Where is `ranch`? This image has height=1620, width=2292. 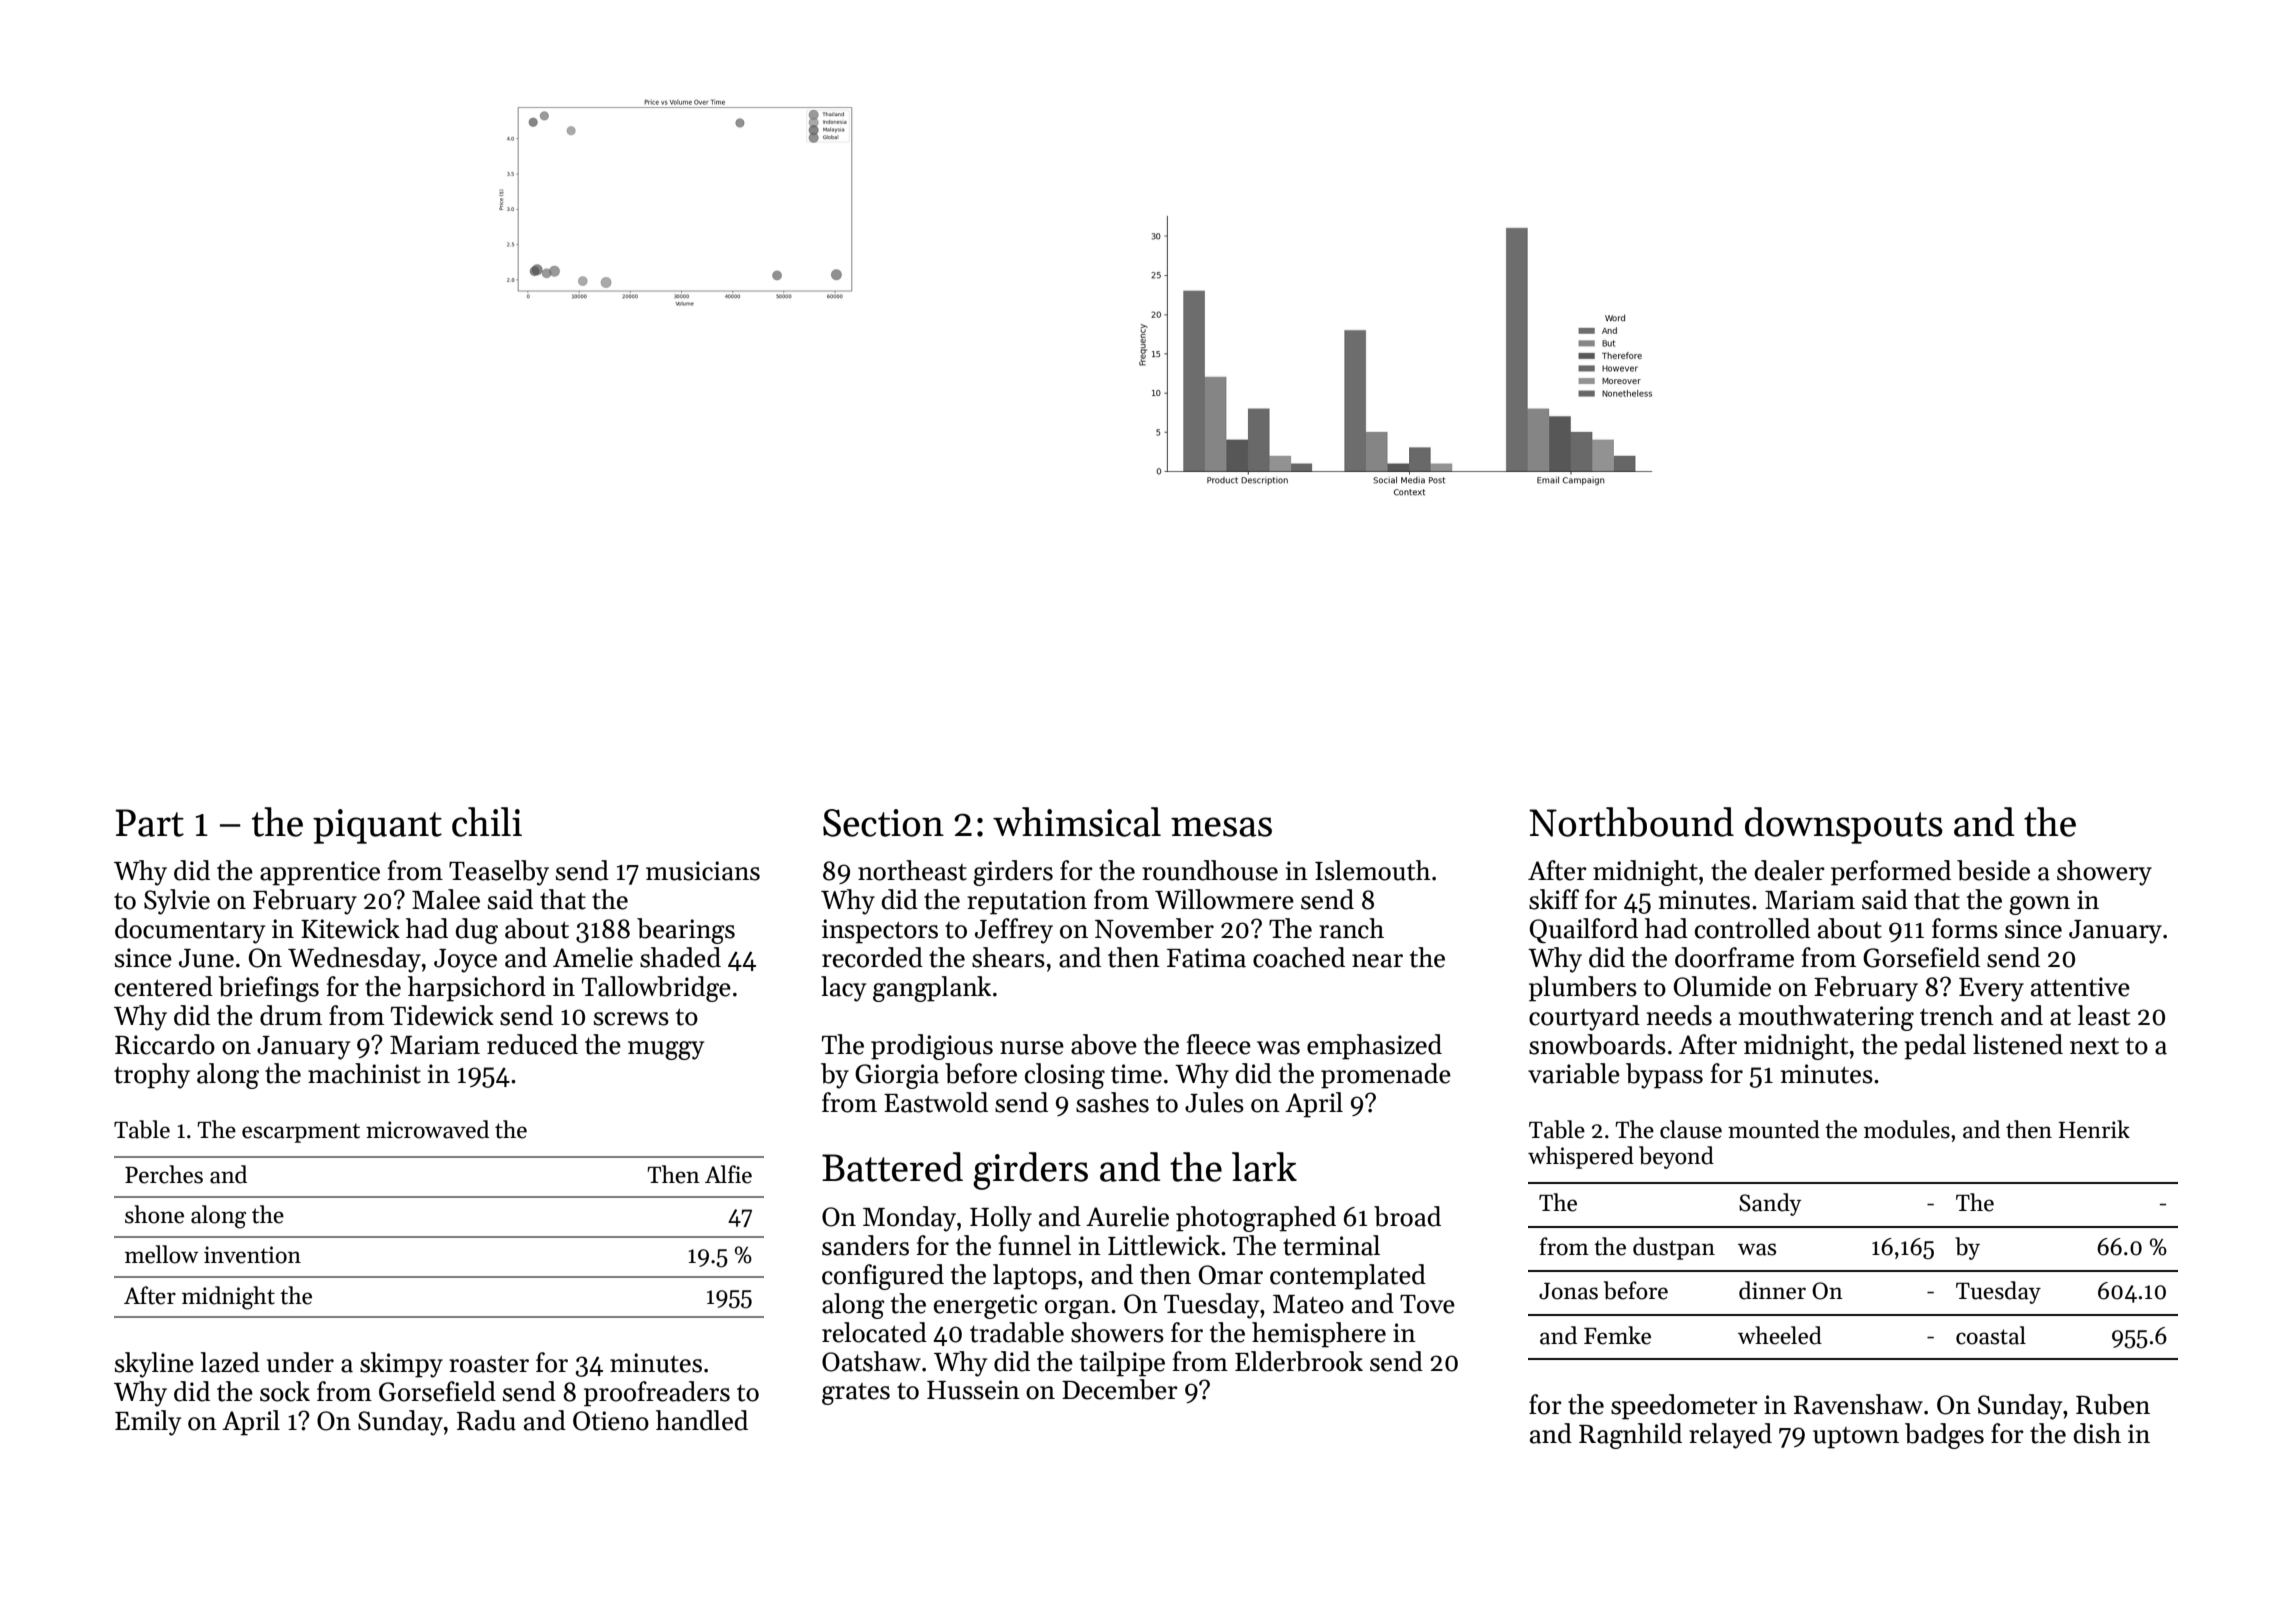 ranch is located at coordinates (1351, 928).
